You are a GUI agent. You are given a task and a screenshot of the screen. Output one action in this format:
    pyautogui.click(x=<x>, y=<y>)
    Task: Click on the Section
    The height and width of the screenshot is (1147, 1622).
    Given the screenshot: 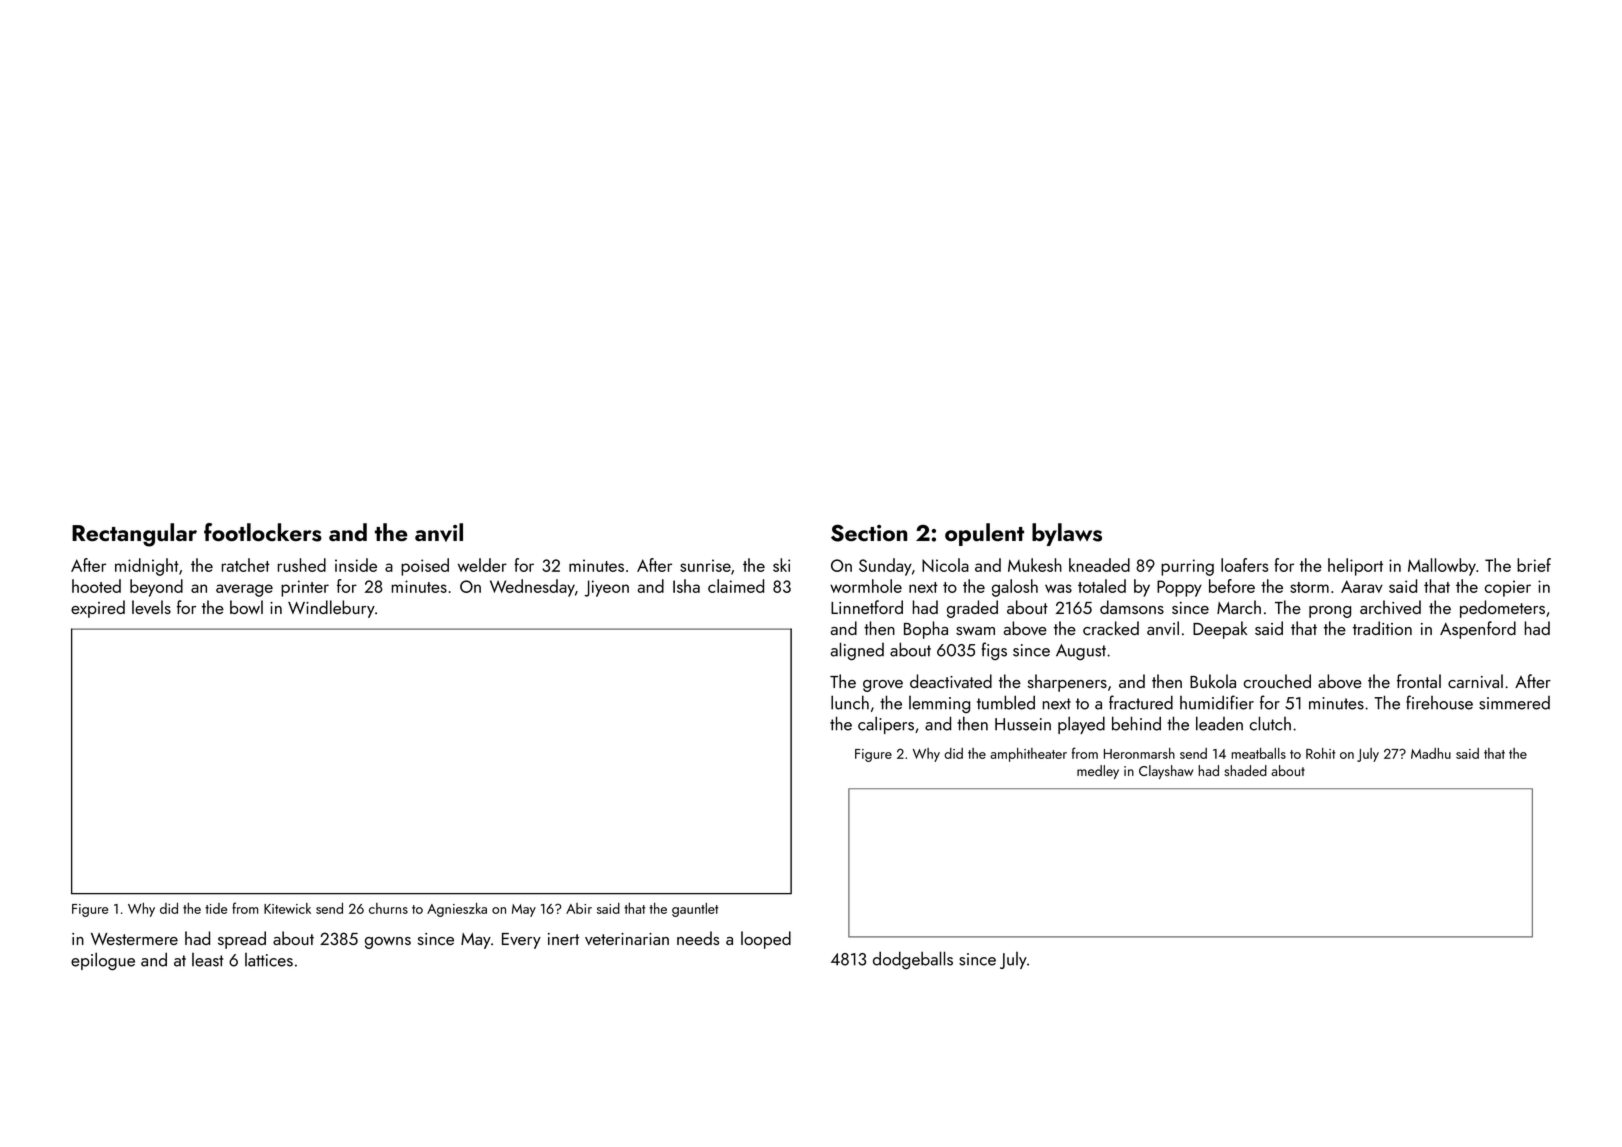 What is the action you would take?
    pyautogui.click(x=869, y=533)
